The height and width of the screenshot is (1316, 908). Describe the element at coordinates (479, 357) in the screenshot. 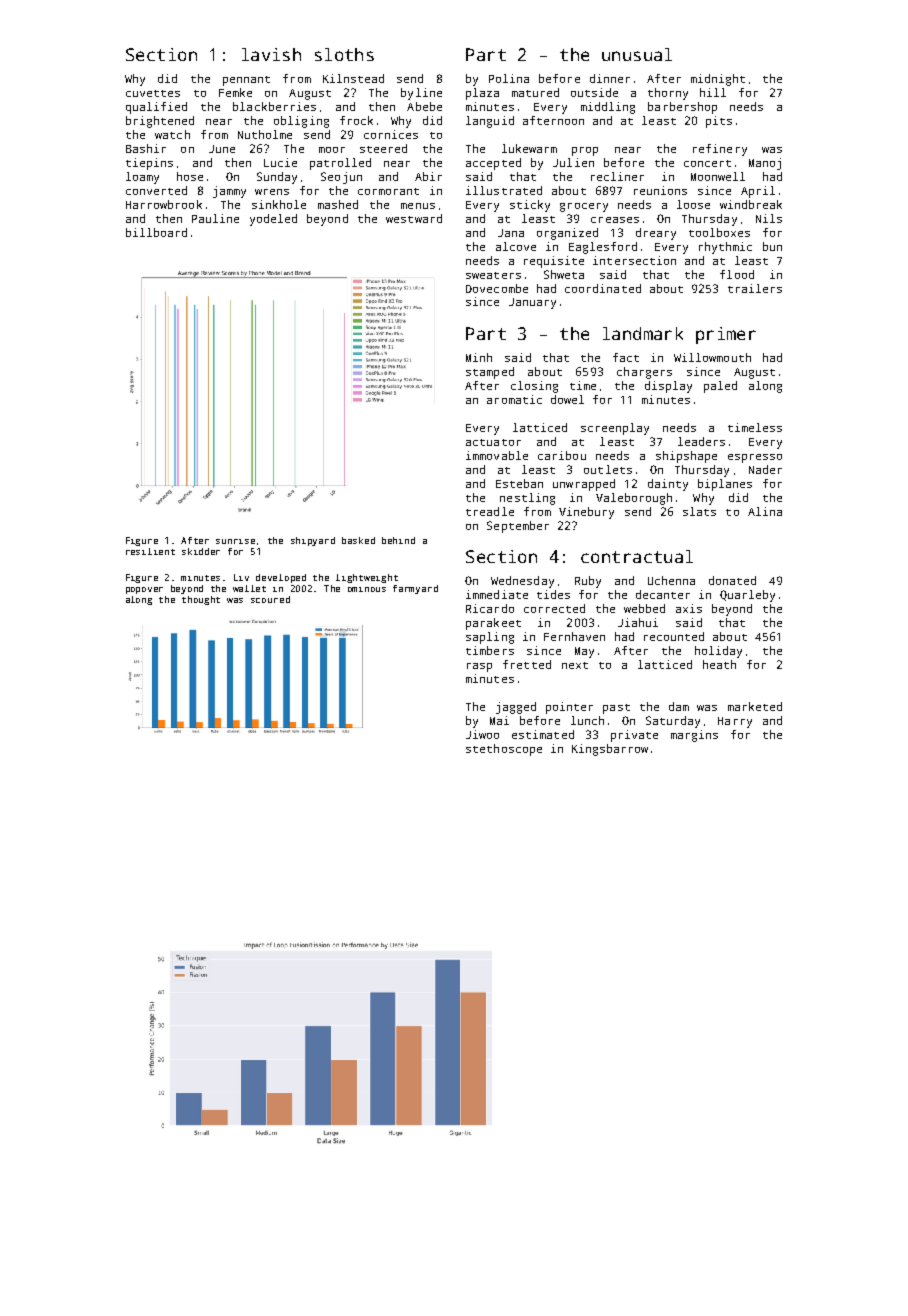

I see `Minh` at that location.
